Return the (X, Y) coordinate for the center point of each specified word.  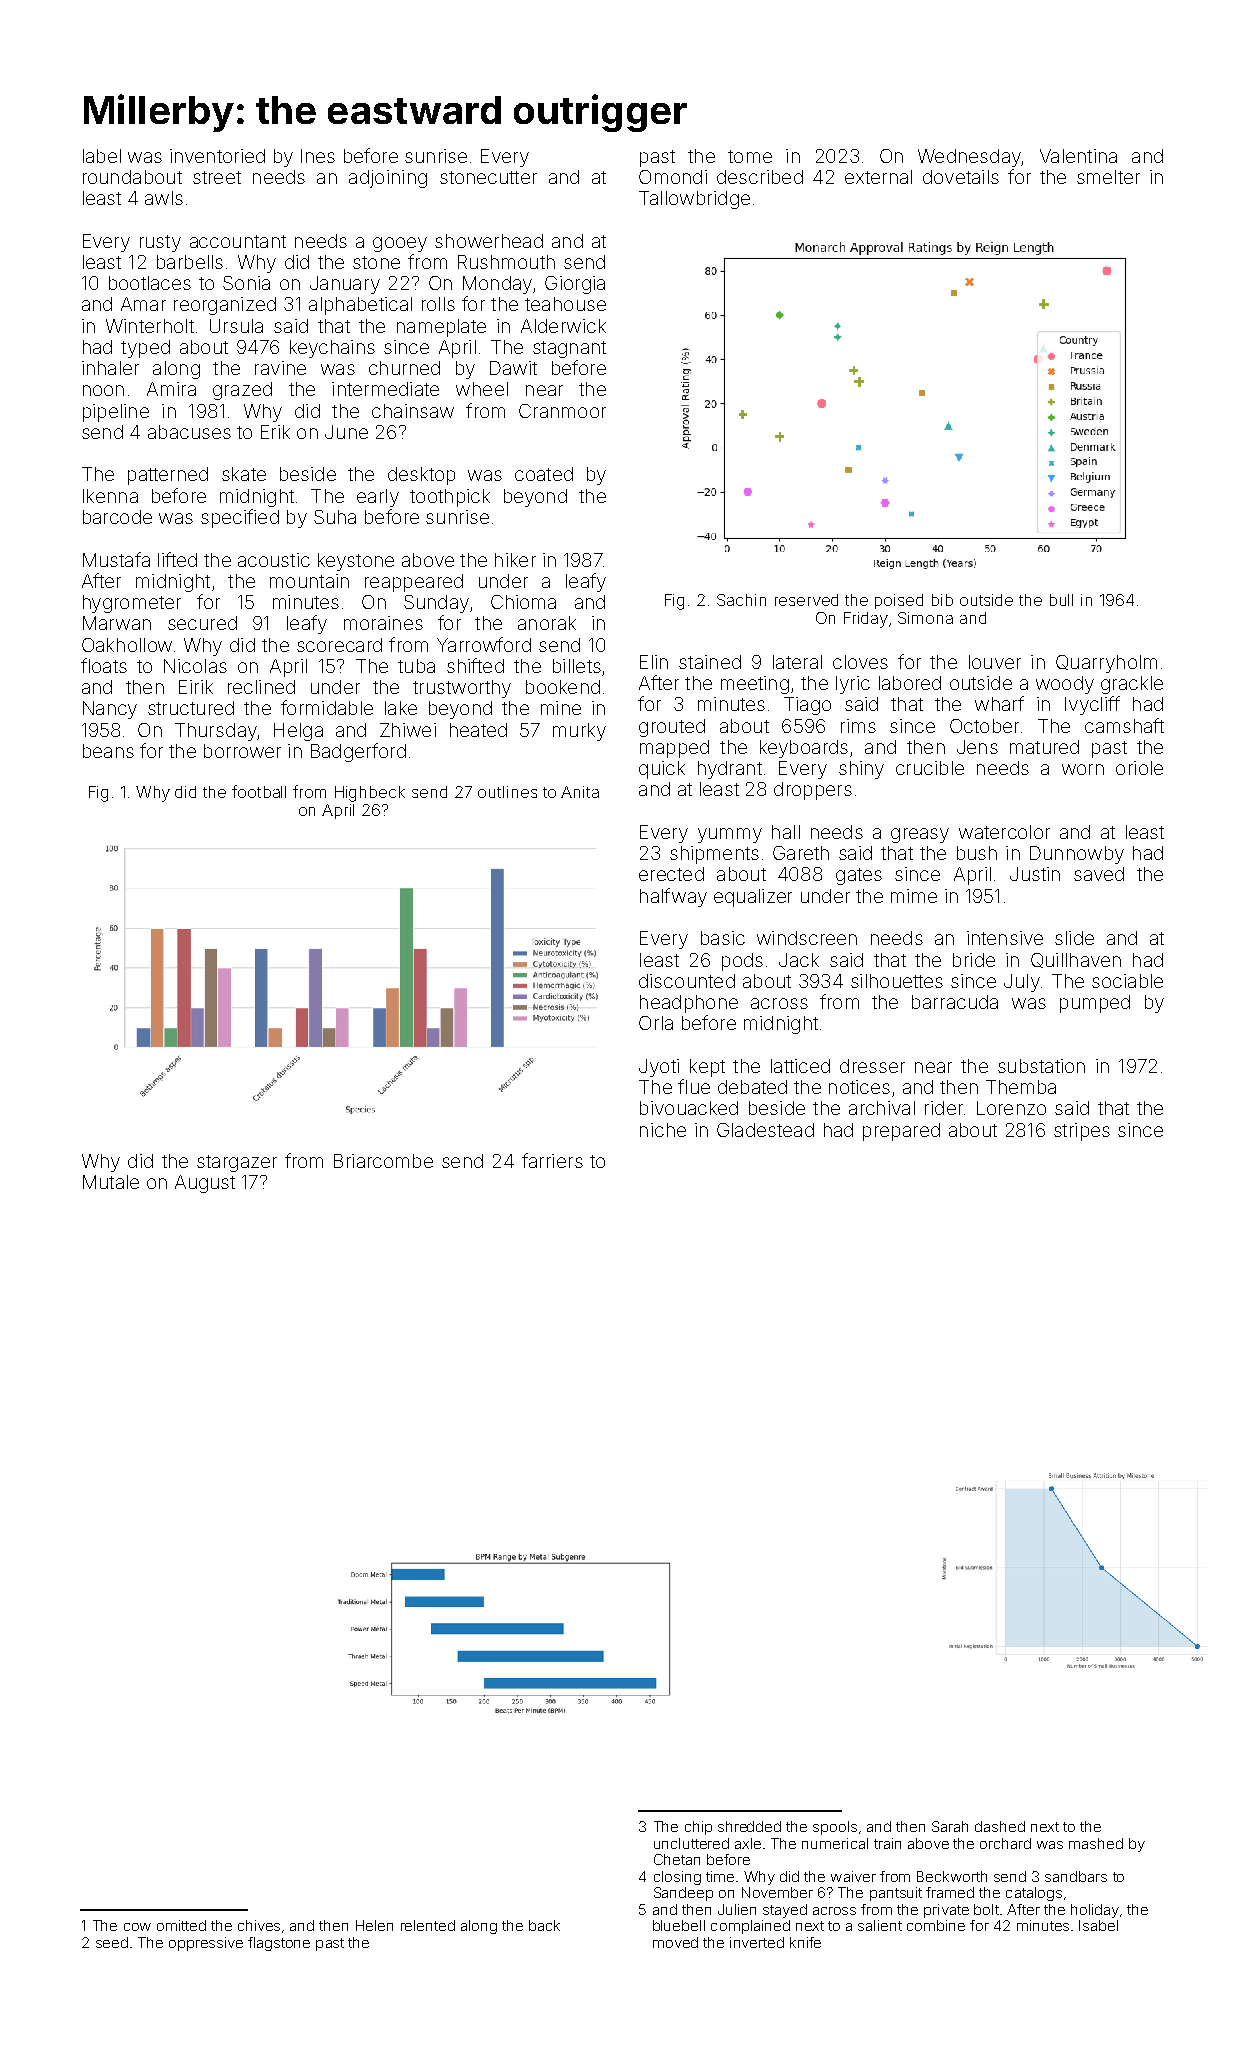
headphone (689, 1004)
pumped (1095, 1004)
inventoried (217, 156)
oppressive (206, 1944)
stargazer (237, 1163)
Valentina (1078, 156)
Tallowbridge (694, 200)
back (544, 1925)
